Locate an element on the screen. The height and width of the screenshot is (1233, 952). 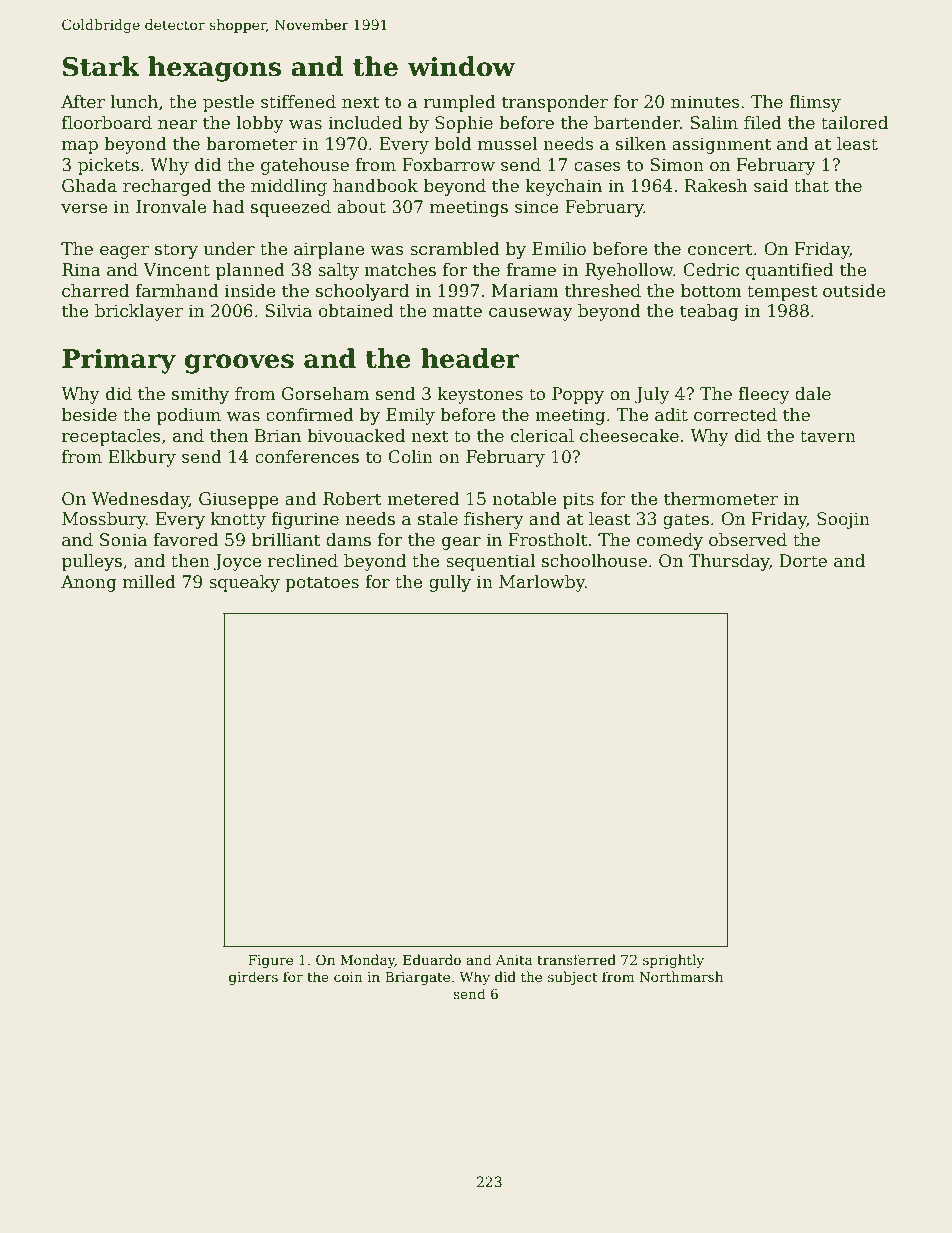
flimsy is located at coordinates (815, 103).
